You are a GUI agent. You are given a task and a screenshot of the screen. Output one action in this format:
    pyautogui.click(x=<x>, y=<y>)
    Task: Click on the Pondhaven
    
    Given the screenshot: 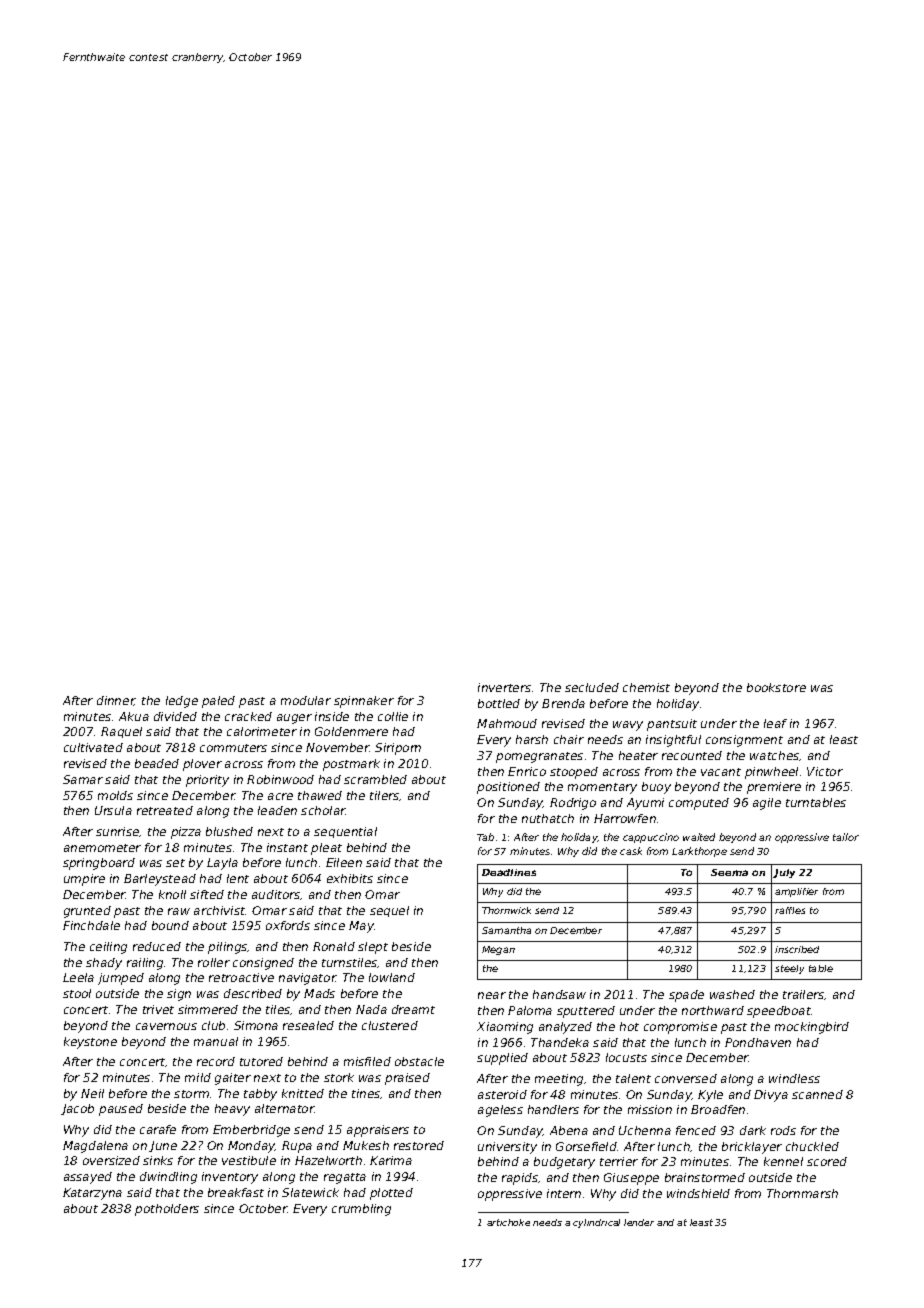 What is the action you would take?
    pyautogui.click(x=758, y=1042)
